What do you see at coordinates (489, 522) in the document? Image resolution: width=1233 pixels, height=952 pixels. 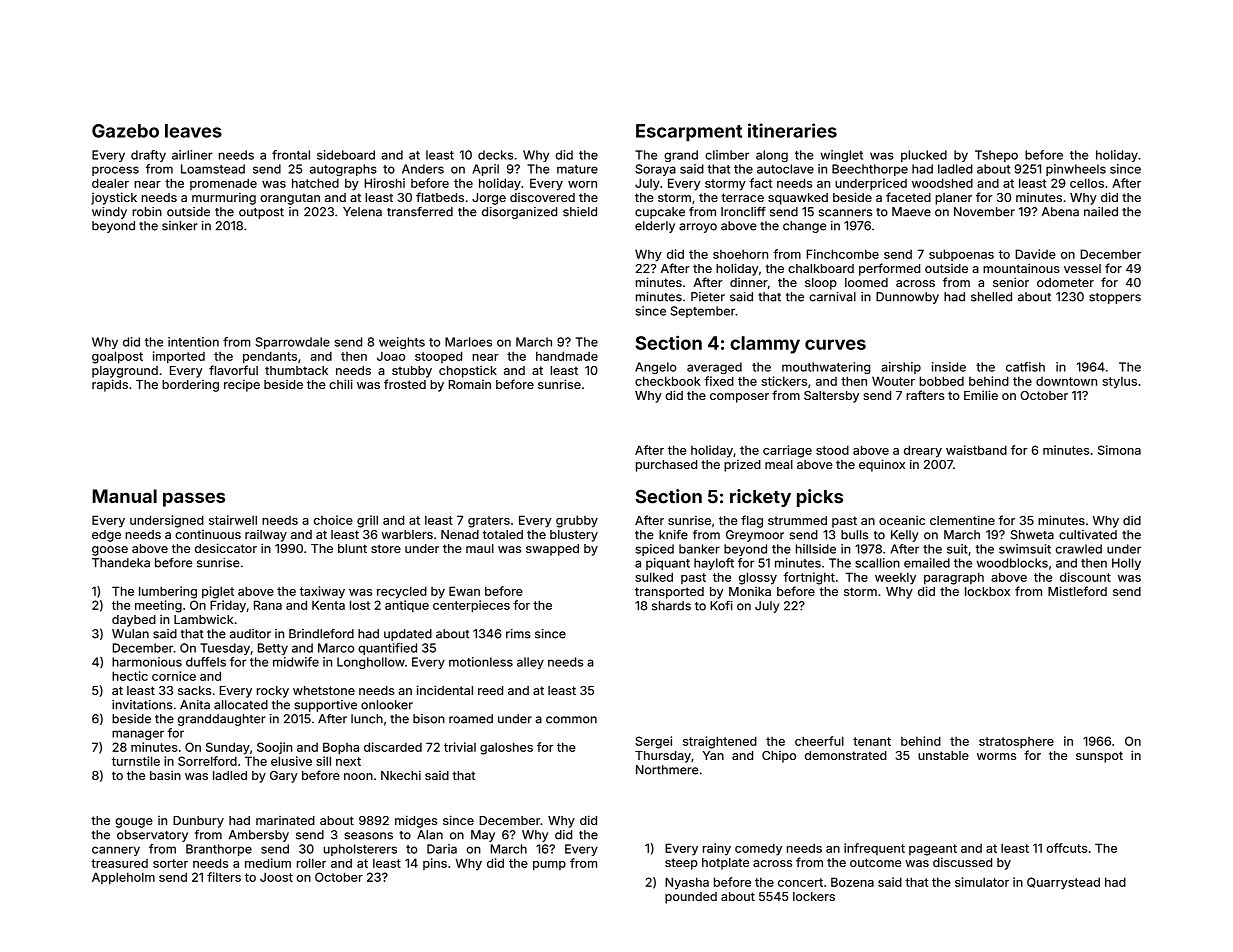 I see `graters` at bounding box center [489, 522].
